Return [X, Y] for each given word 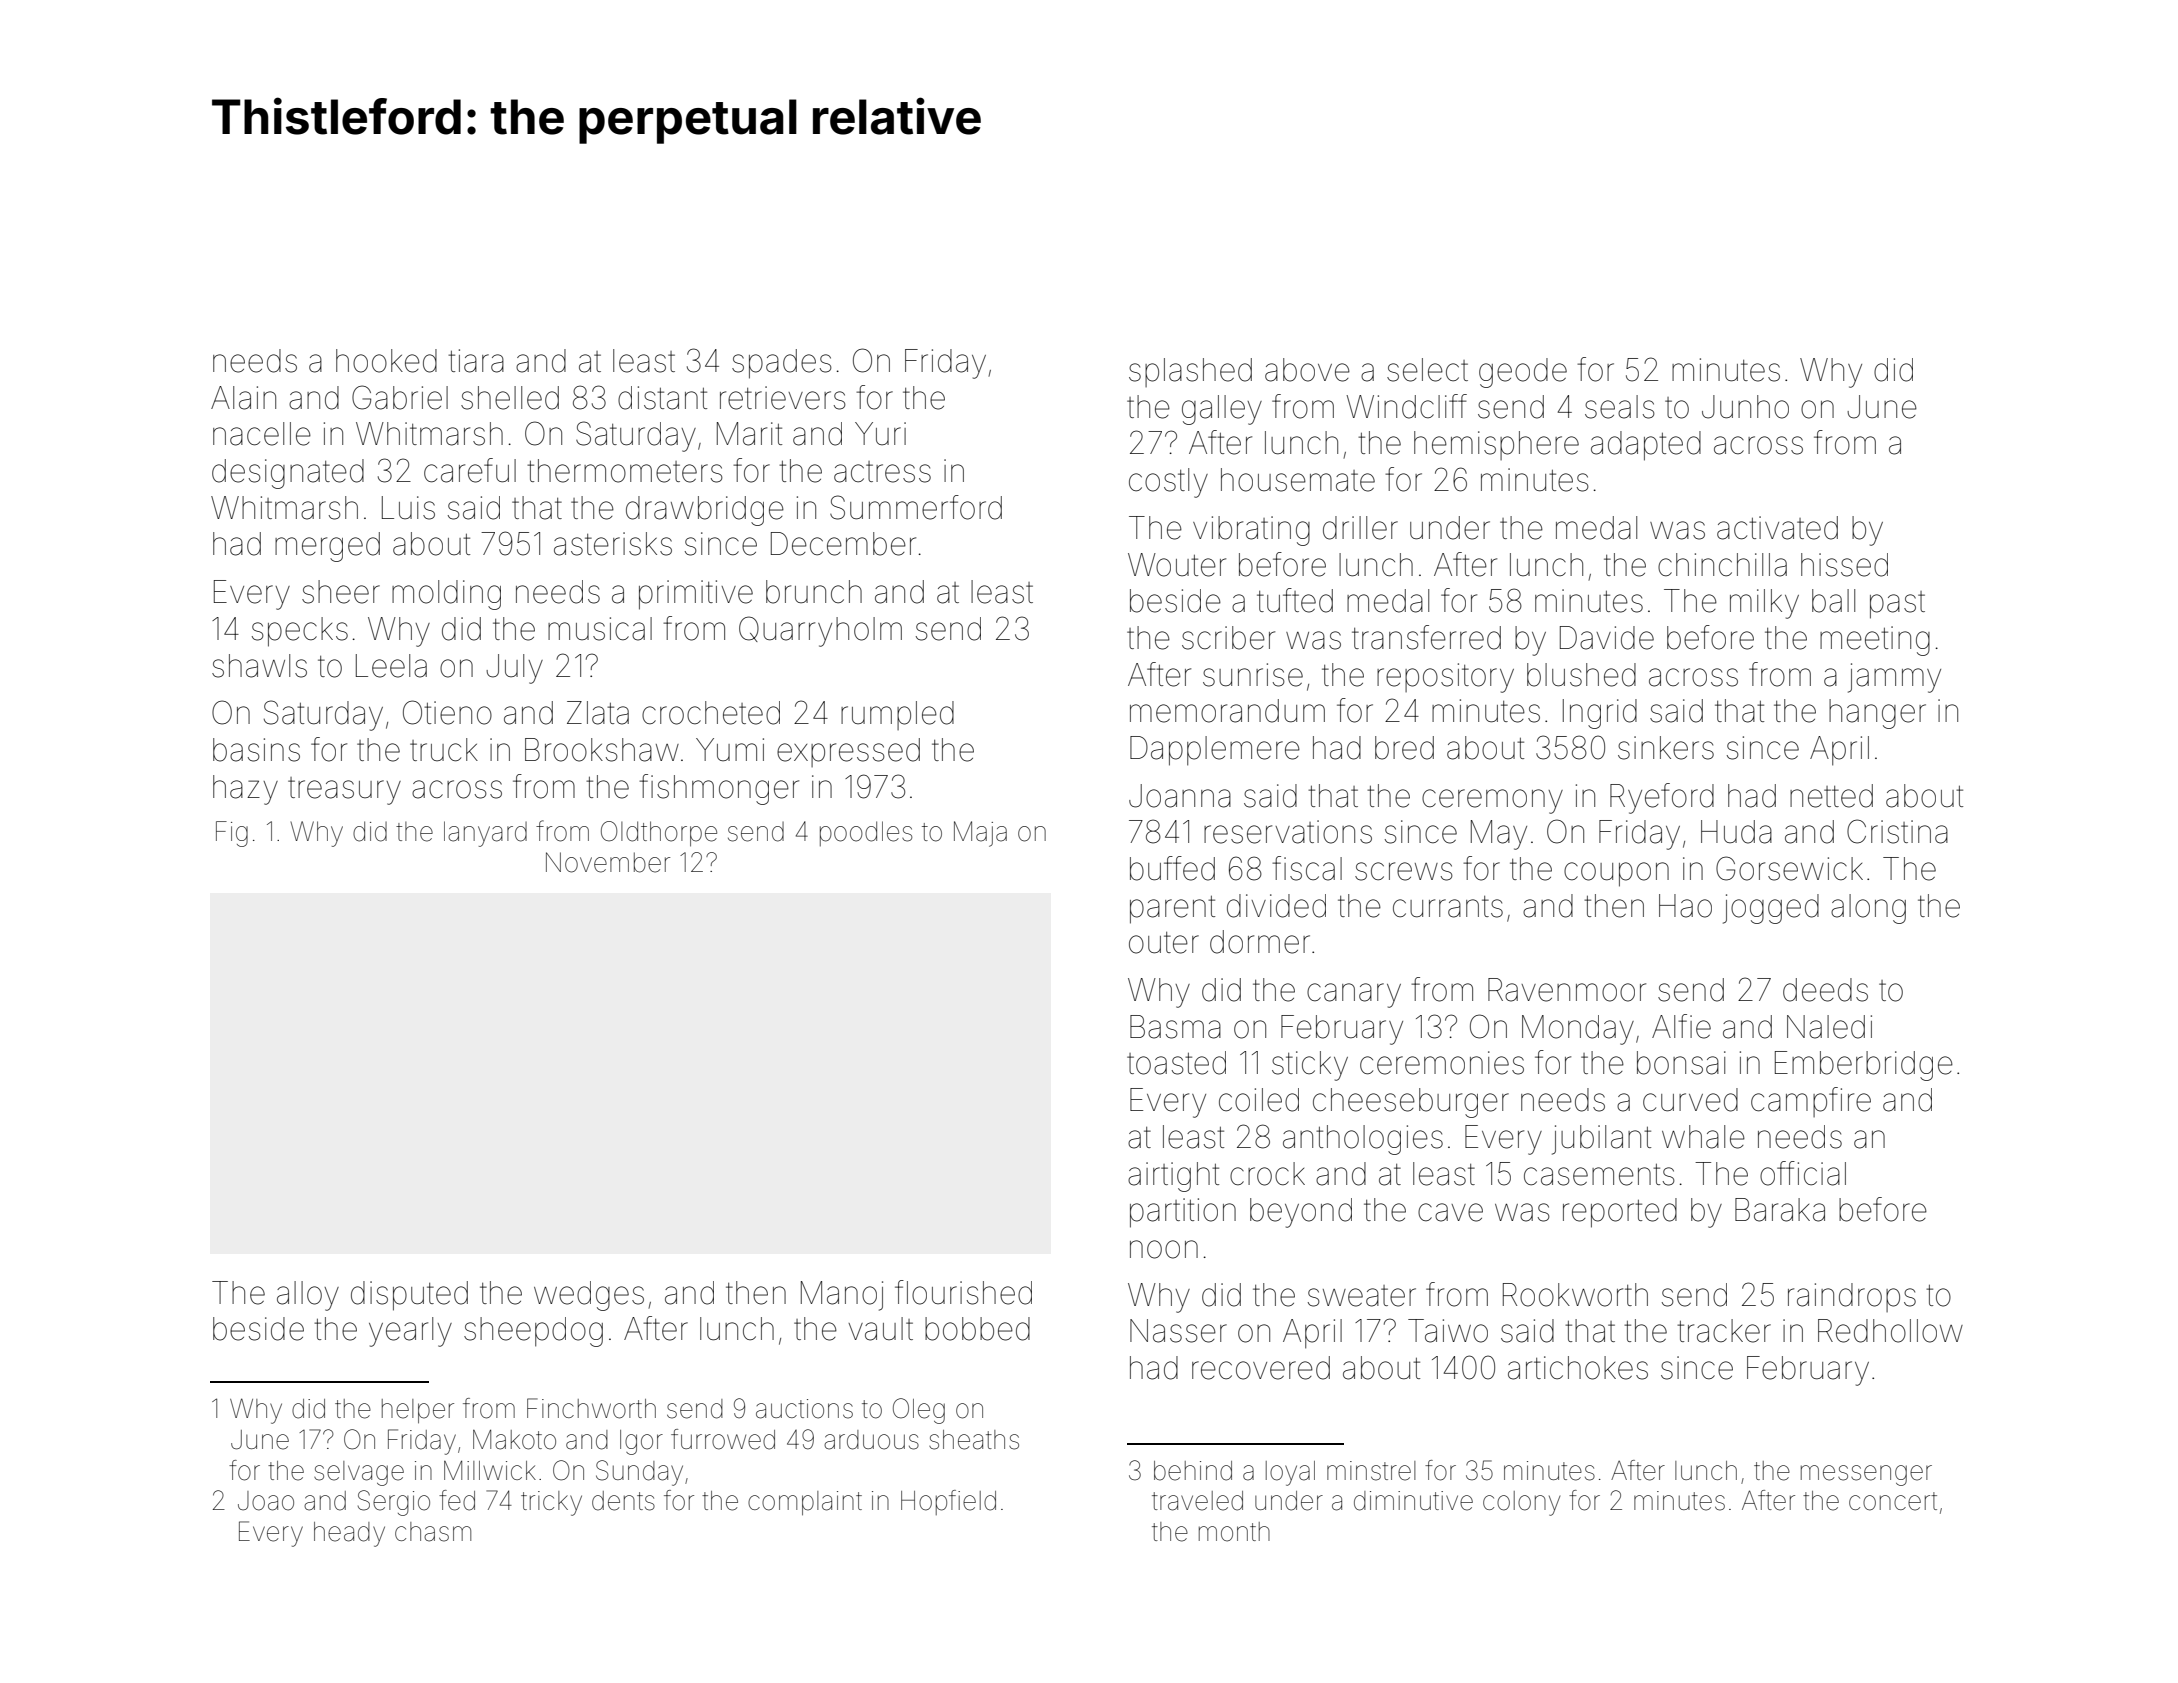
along [1868, 909]
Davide [1607, 638]
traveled [1197, 1501]
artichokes [1578, 1368]
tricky [551, 1503]
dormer [1260, 942]
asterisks [613, 544]
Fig [232, 834]
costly [1168, 483]
